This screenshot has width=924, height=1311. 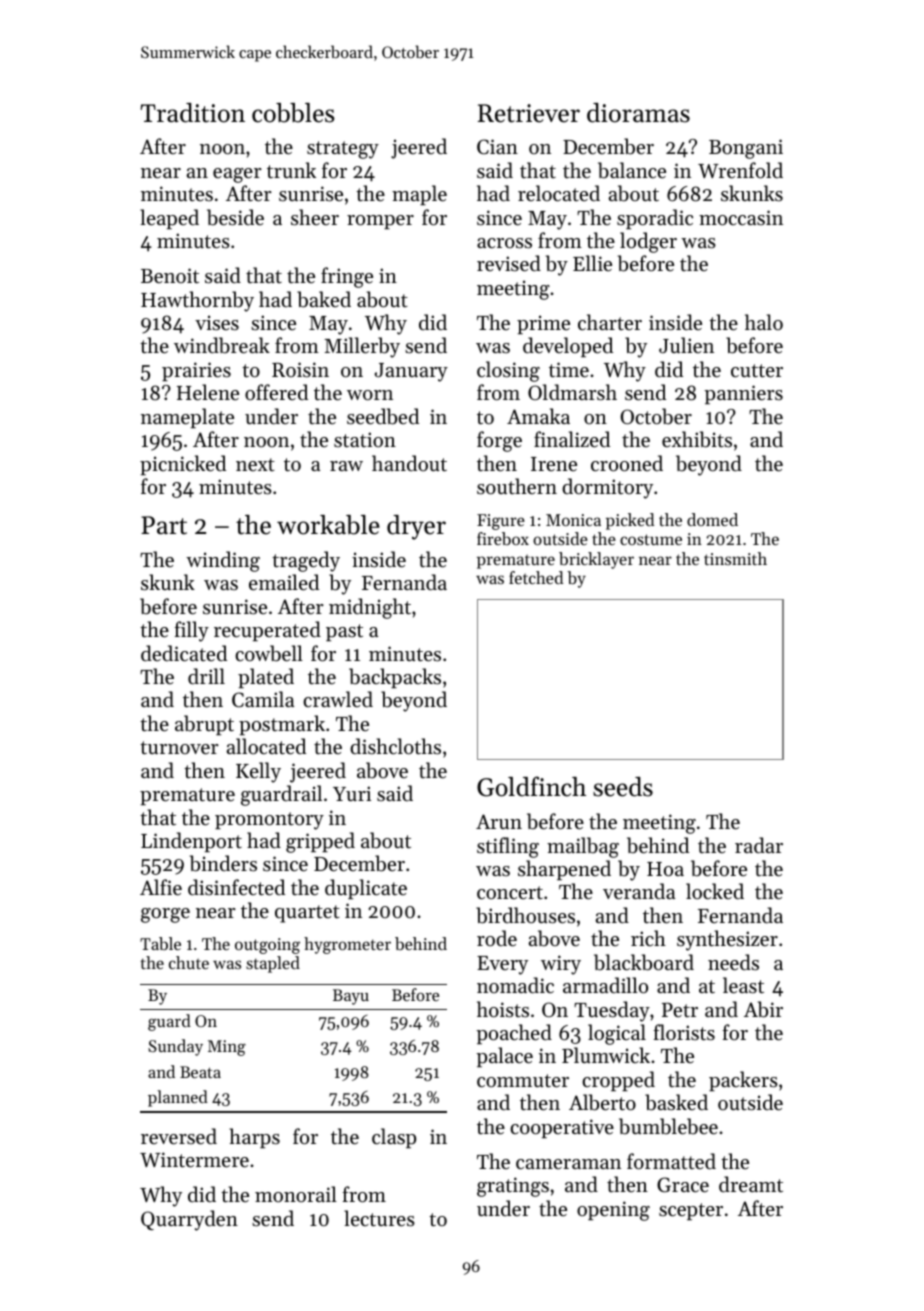 What do you see at coordinates (741, 218) in the screenshot?
I see `moccasin` at bounding box center [741, 218].
